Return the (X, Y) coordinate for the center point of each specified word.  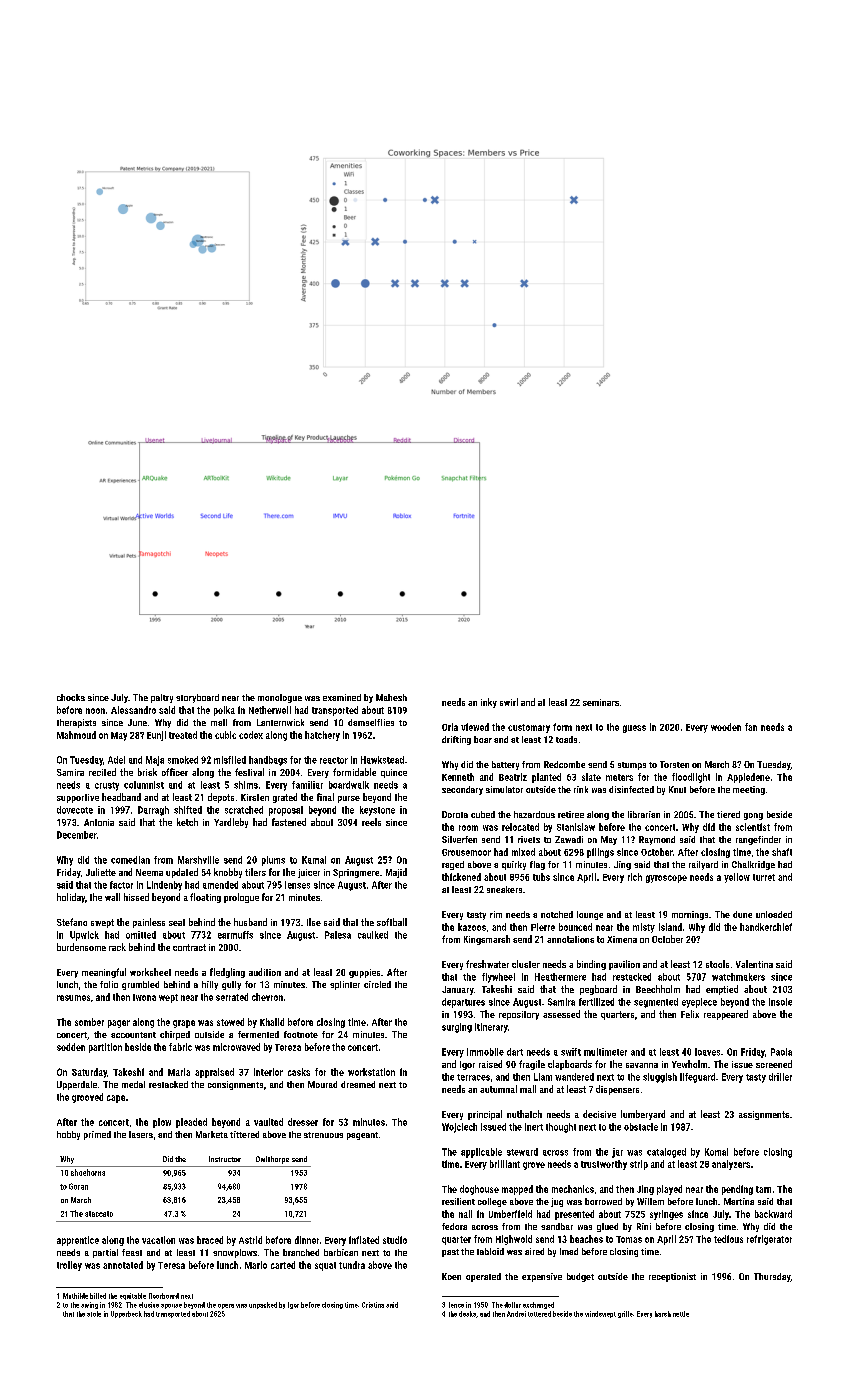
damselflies (371, 722)
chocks (71, 697)
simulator (504, 789)
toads (566, 739)
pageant (362, 1136)
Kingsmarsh (487, 940)
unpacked (263, 1305)
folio (109, 984)
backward (773, 1214)
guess (634, 729)
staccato (99, 1214)
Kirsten (255, 797)
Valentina (754, 964)
